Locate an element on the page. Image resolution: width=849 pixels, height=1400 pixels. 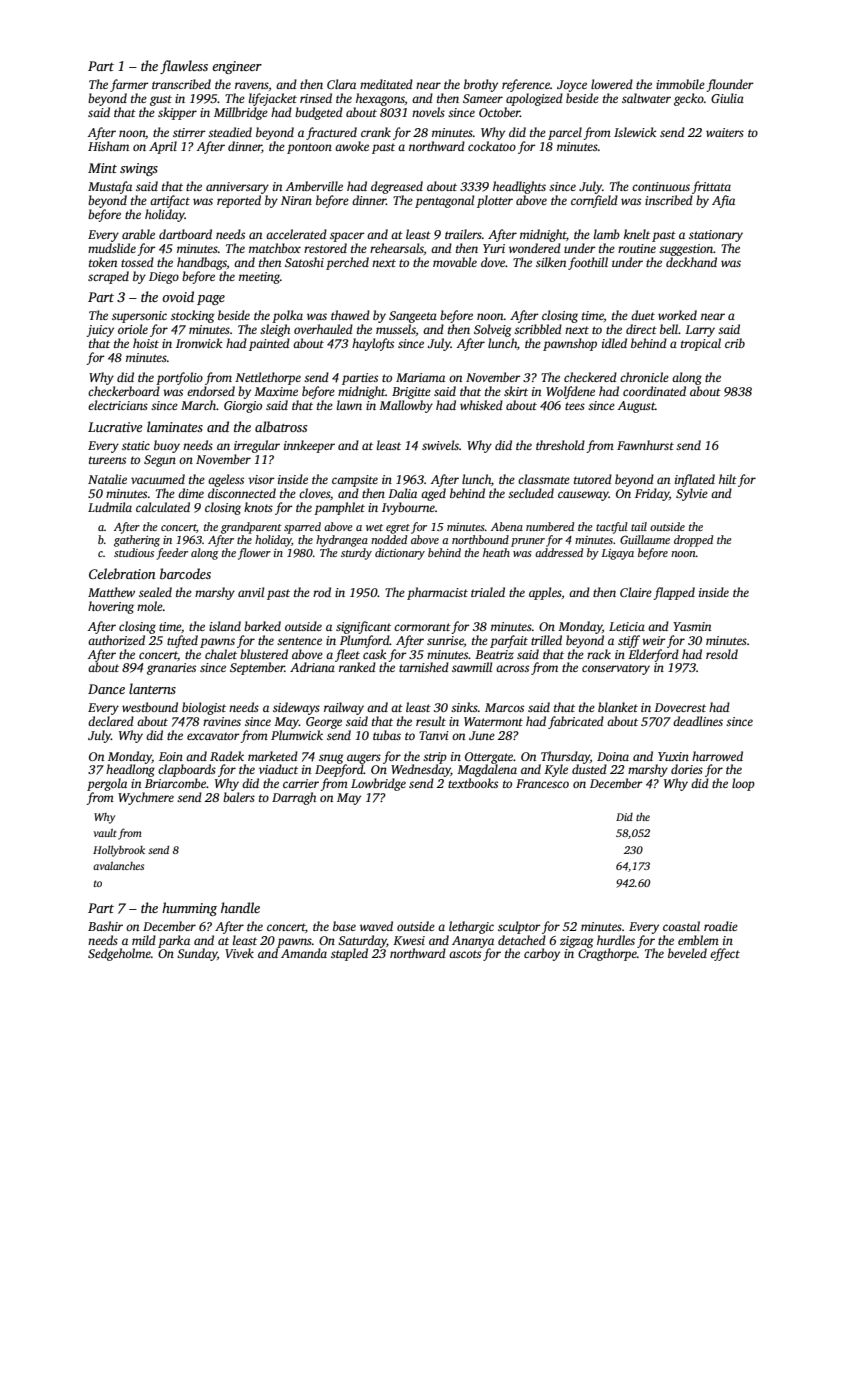
across is located at coordinates (512, 668).
